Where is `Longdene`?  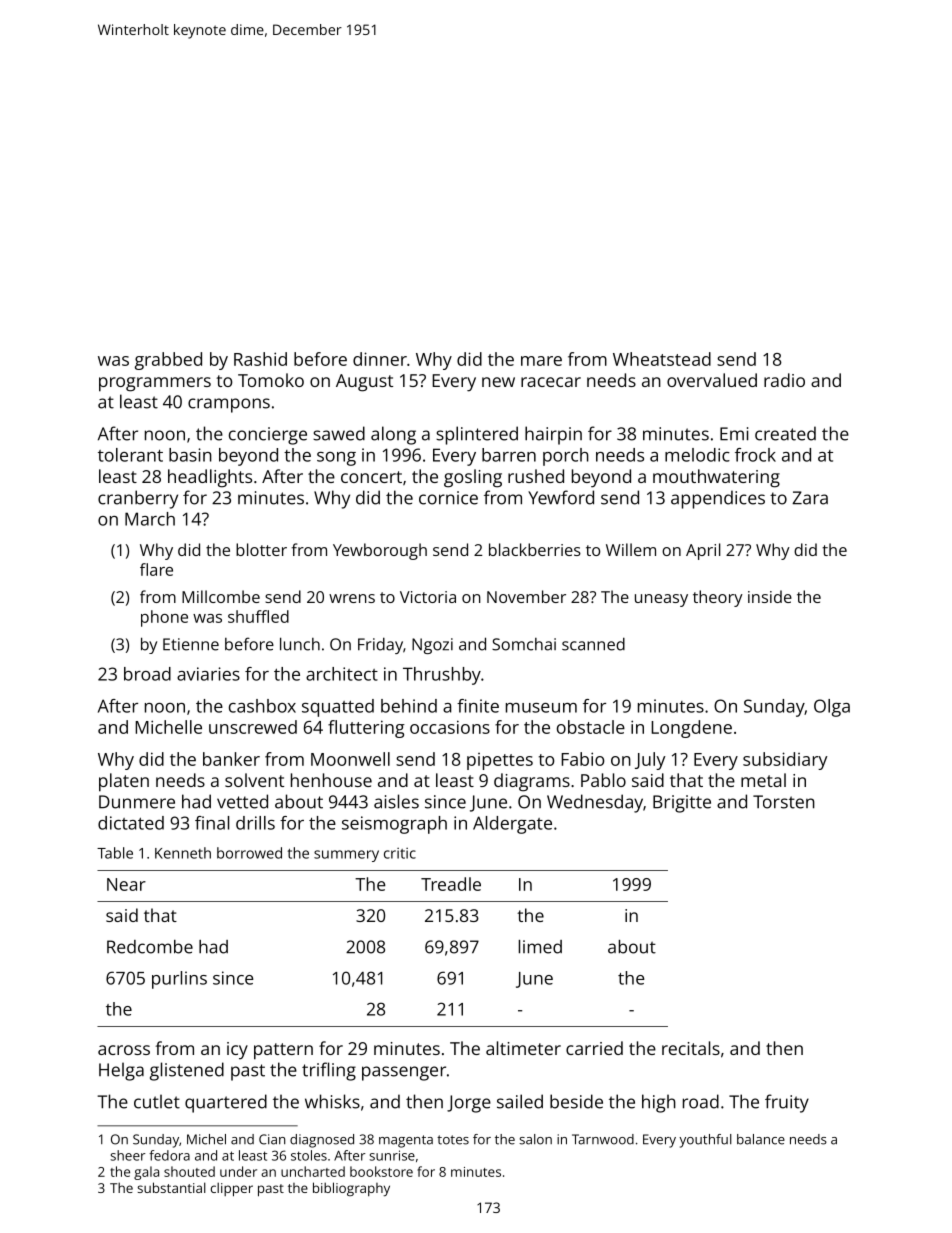
Longdene is located at coordinates (691, 729).
